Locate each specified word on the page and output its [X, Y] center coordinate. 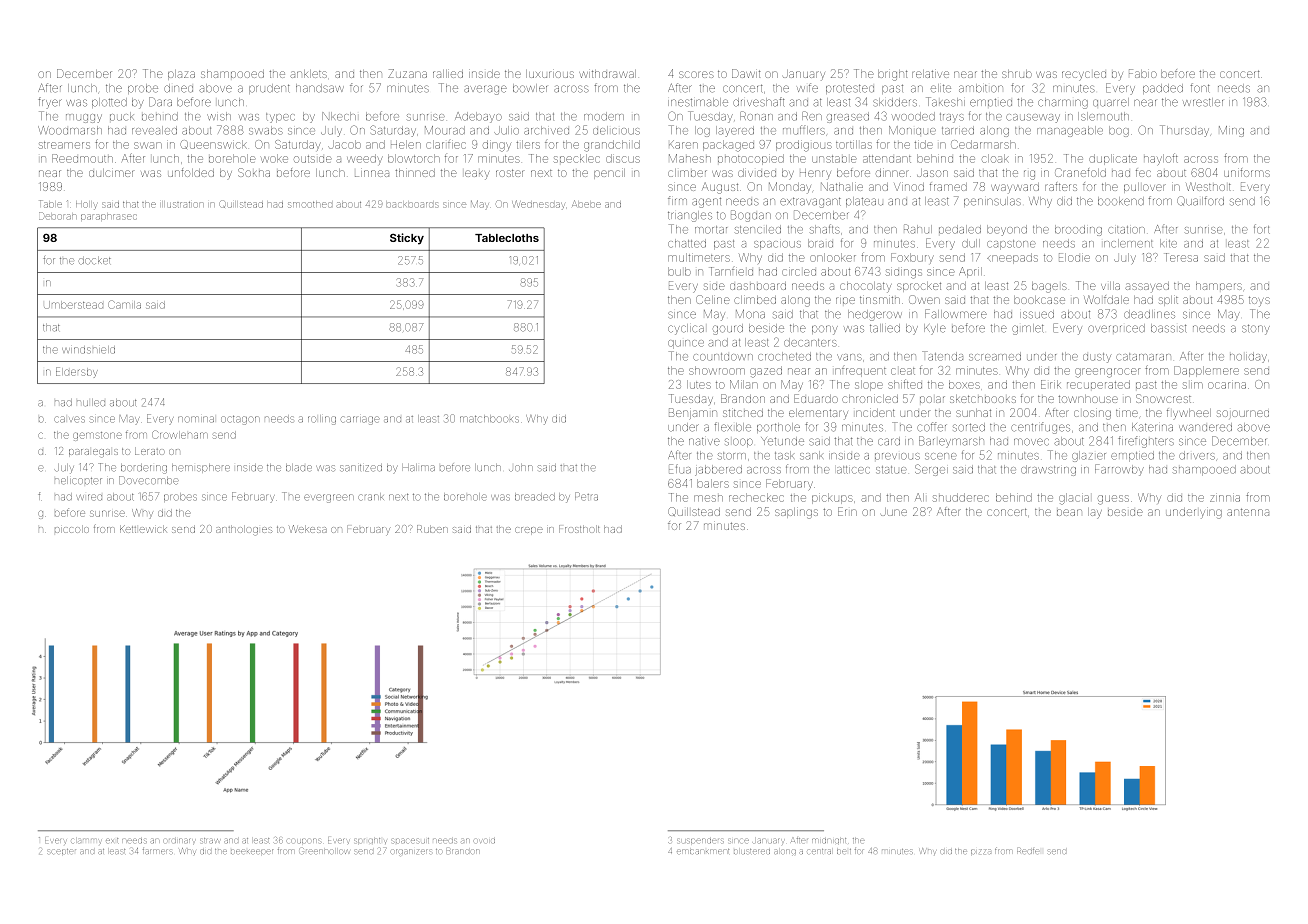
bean [1069, 512]
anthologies [244, 530]
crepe [529, 531]
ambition [981, 88]
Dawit [746, 73]
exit [112, 840]
